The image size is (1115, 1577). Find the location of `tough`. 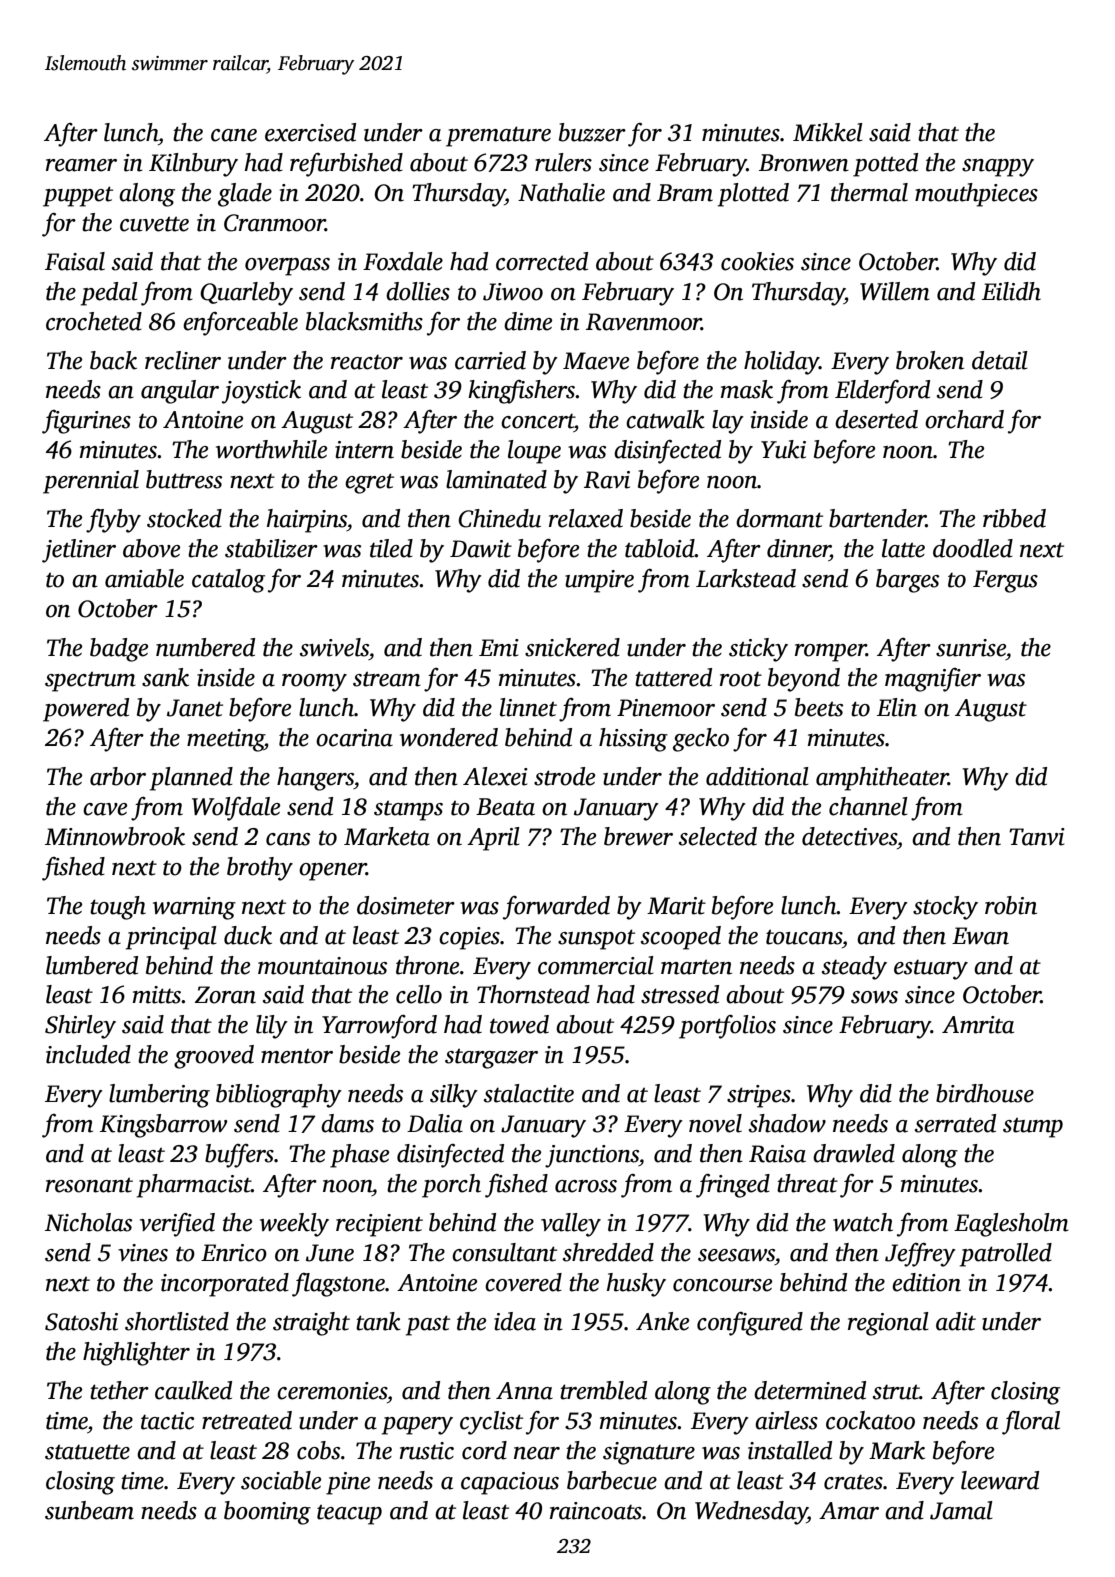

tough is located at coordinates (118, 908).
